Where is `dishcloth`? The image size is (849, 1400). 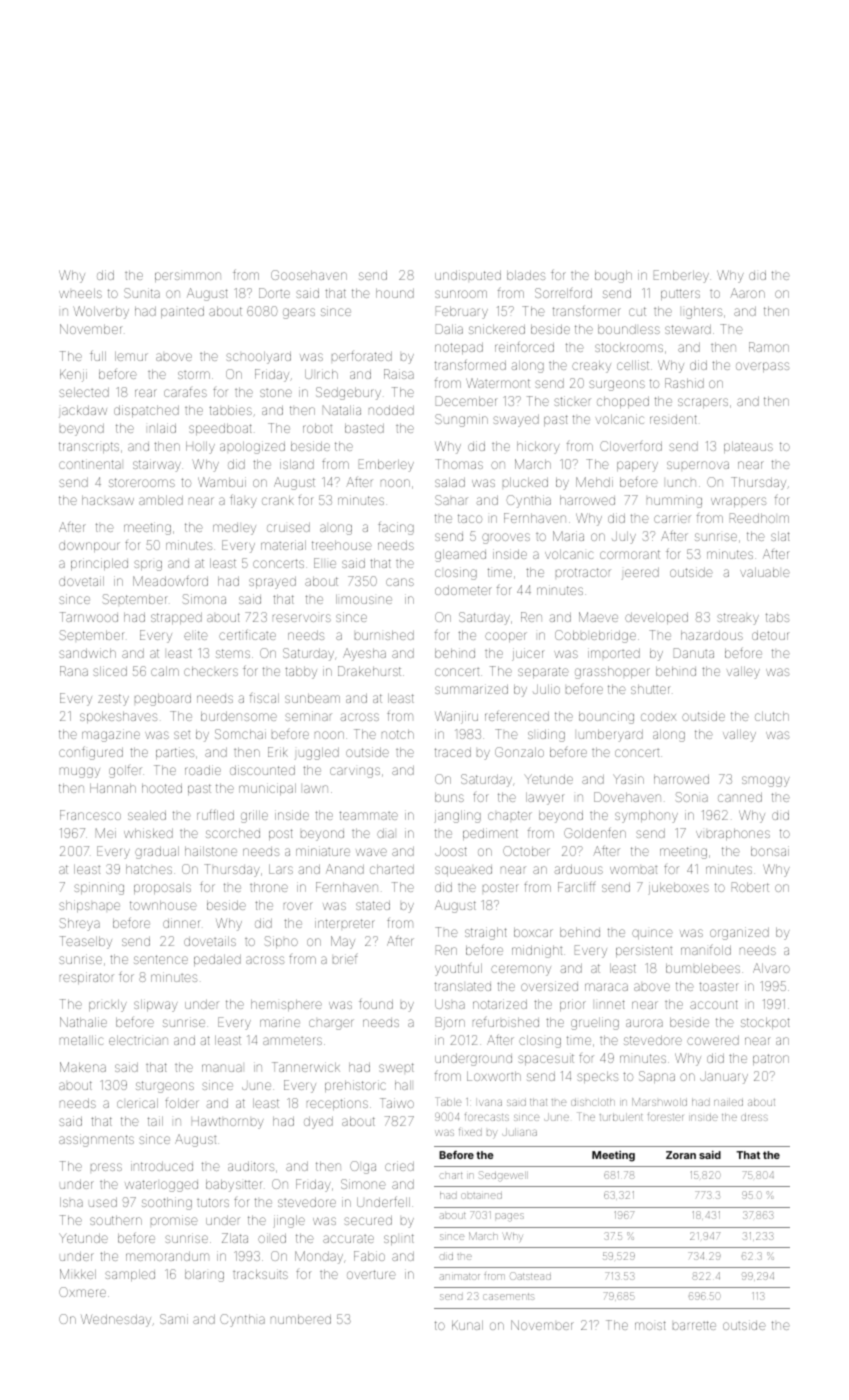
dishcloth is located at coordinates (593, 1102).
